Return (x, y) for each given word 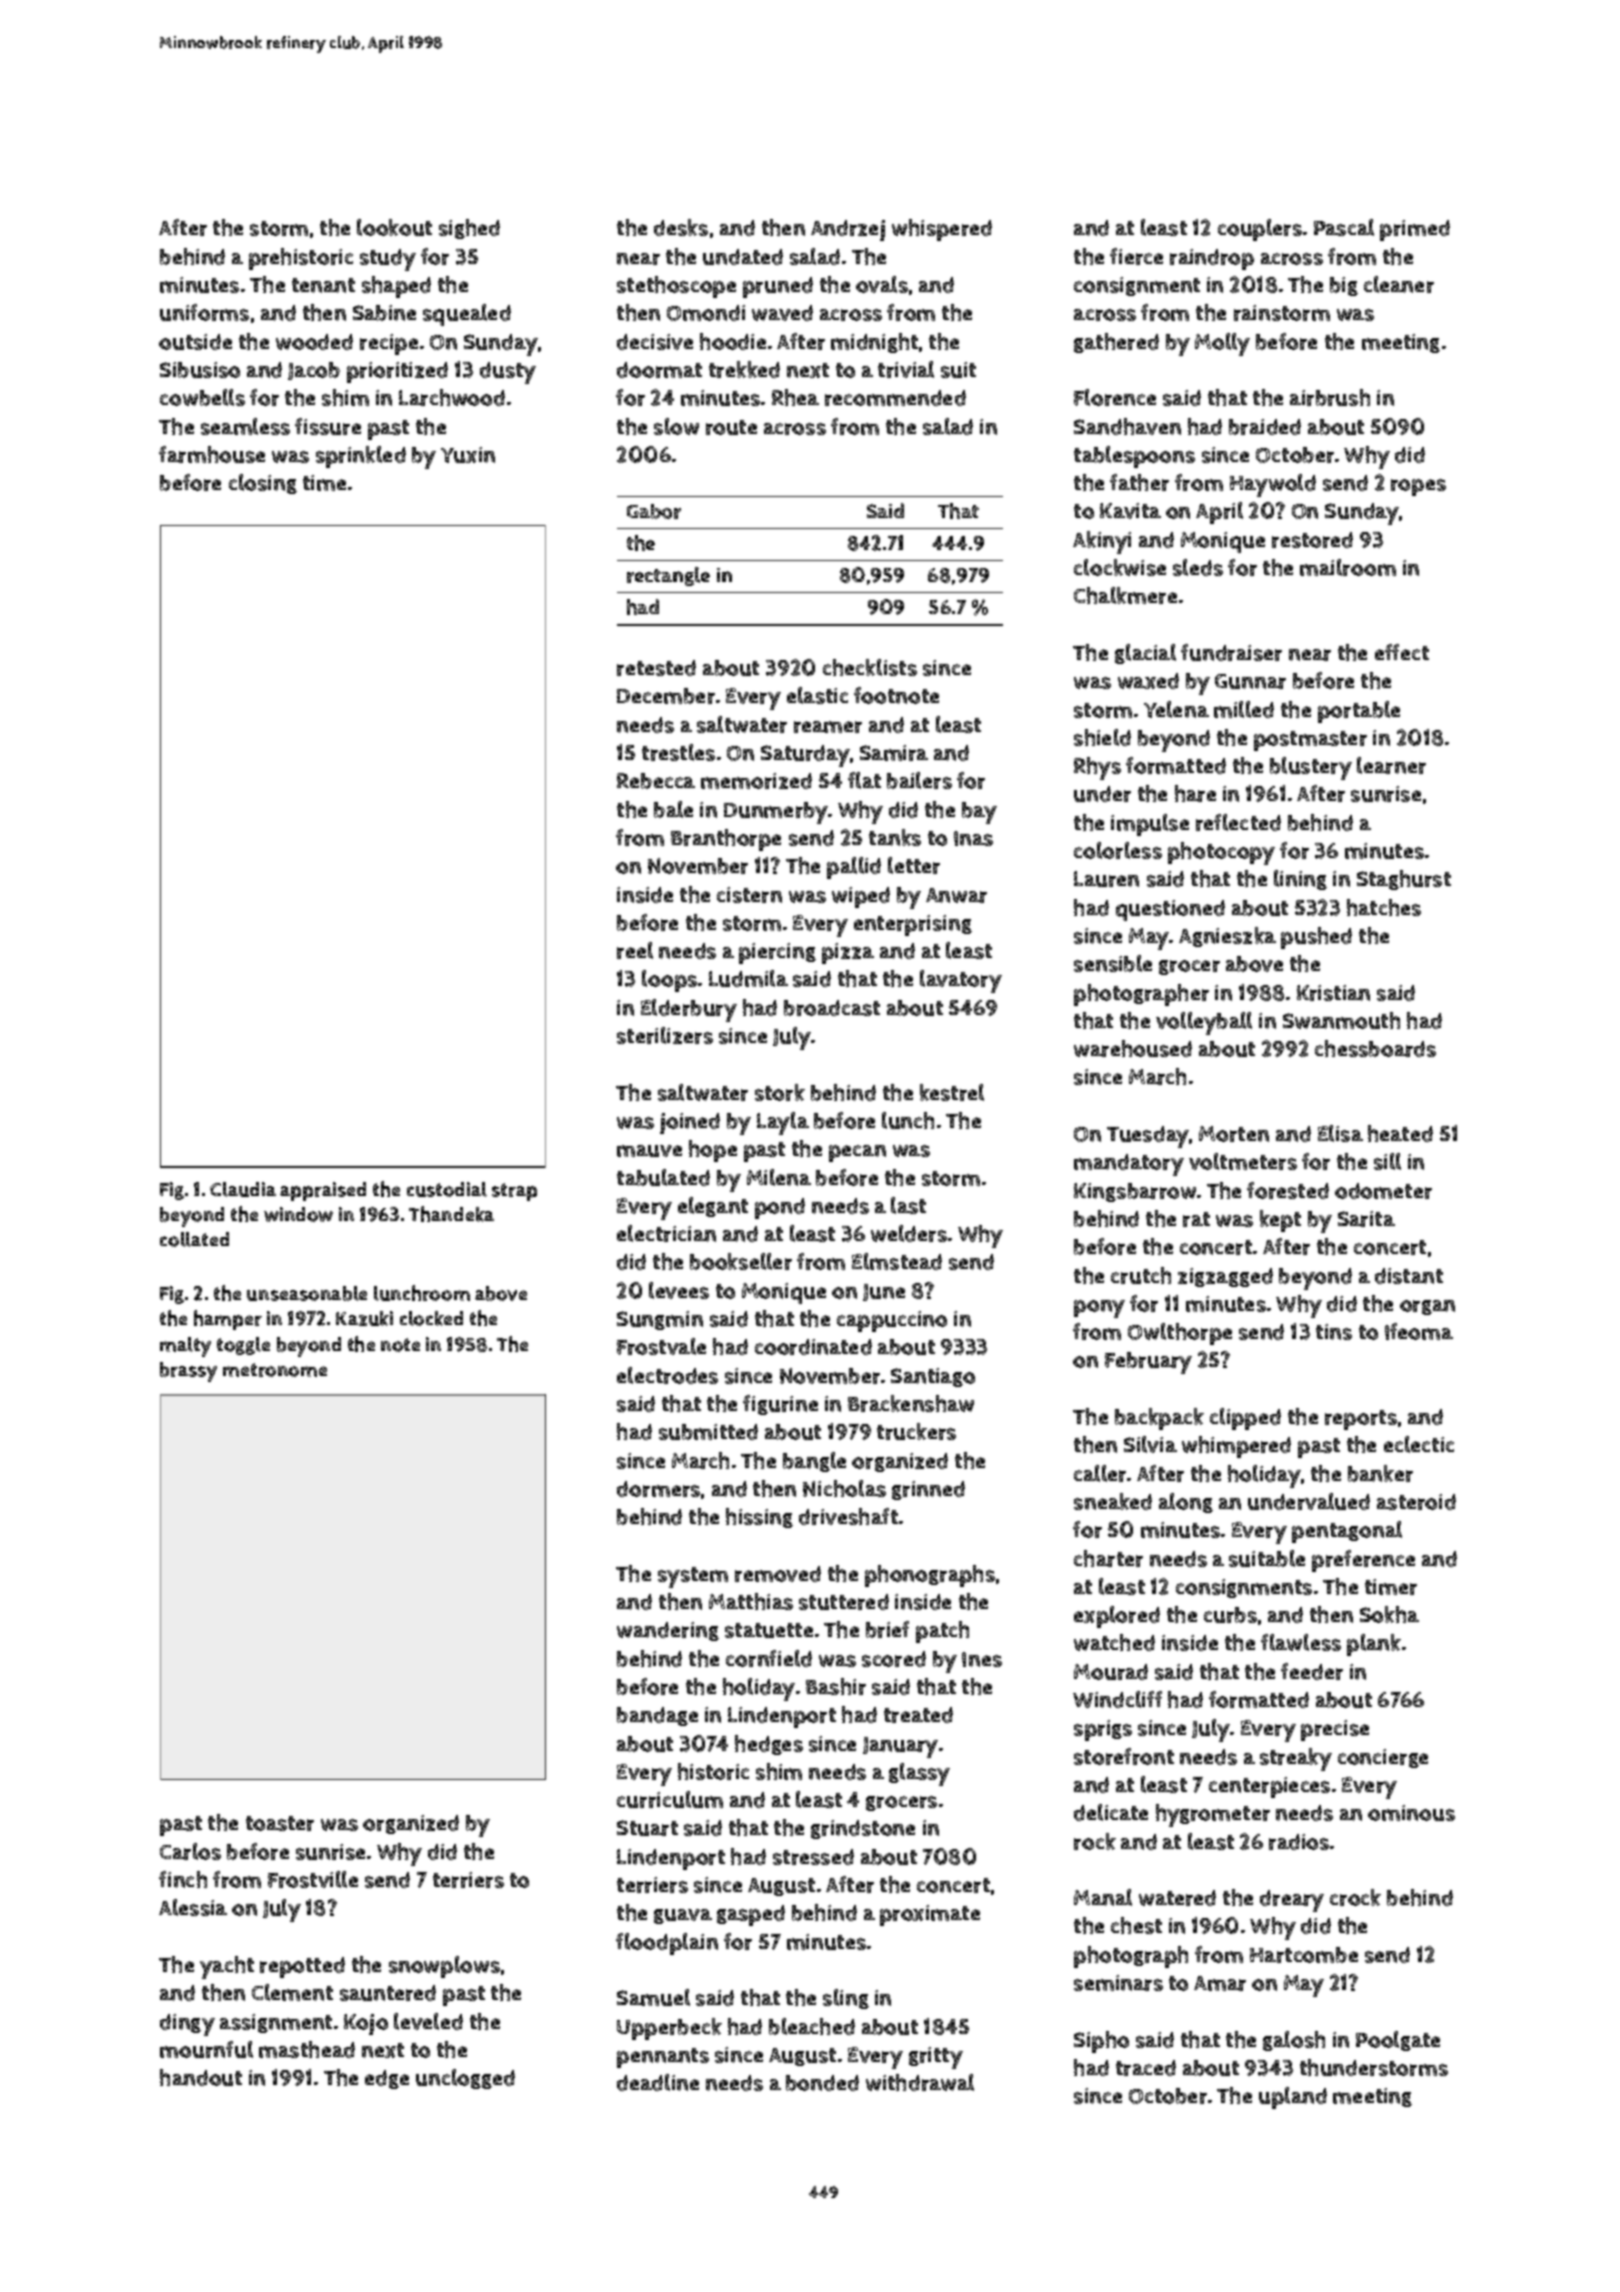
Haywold (1273, 485)
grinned (928, 1490)
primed (1415, 230)
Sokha (1389, 1614)
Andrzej (848, 230)
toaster (280, 1823)
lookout (394, 227)
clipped (1245, 1419)
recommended (895, 398)
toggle (243, 1346)
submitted (708, 1432)
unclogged (465, 2079)
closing (263, 484)
